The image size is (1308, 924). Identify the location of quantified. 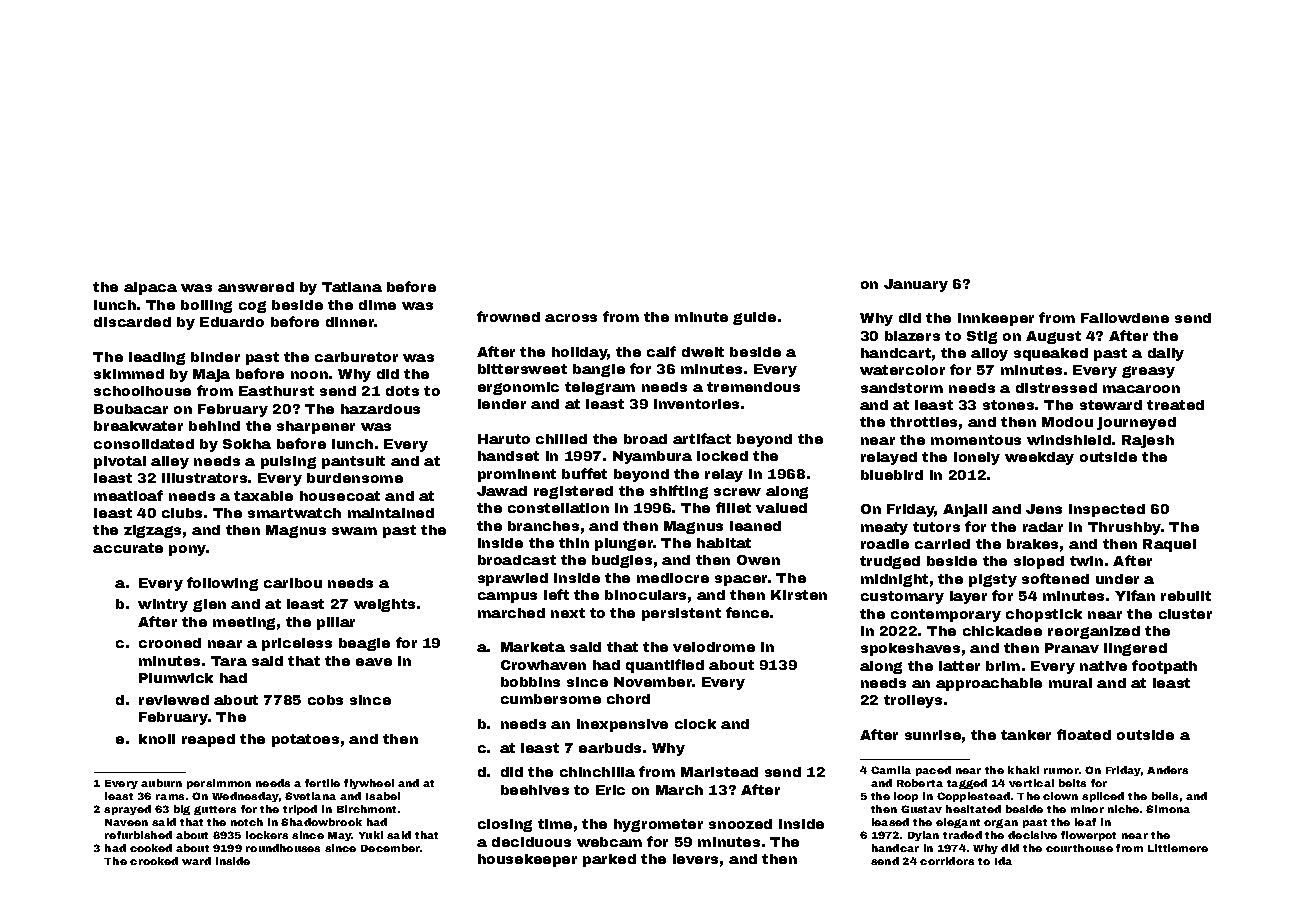
(665, 666).
